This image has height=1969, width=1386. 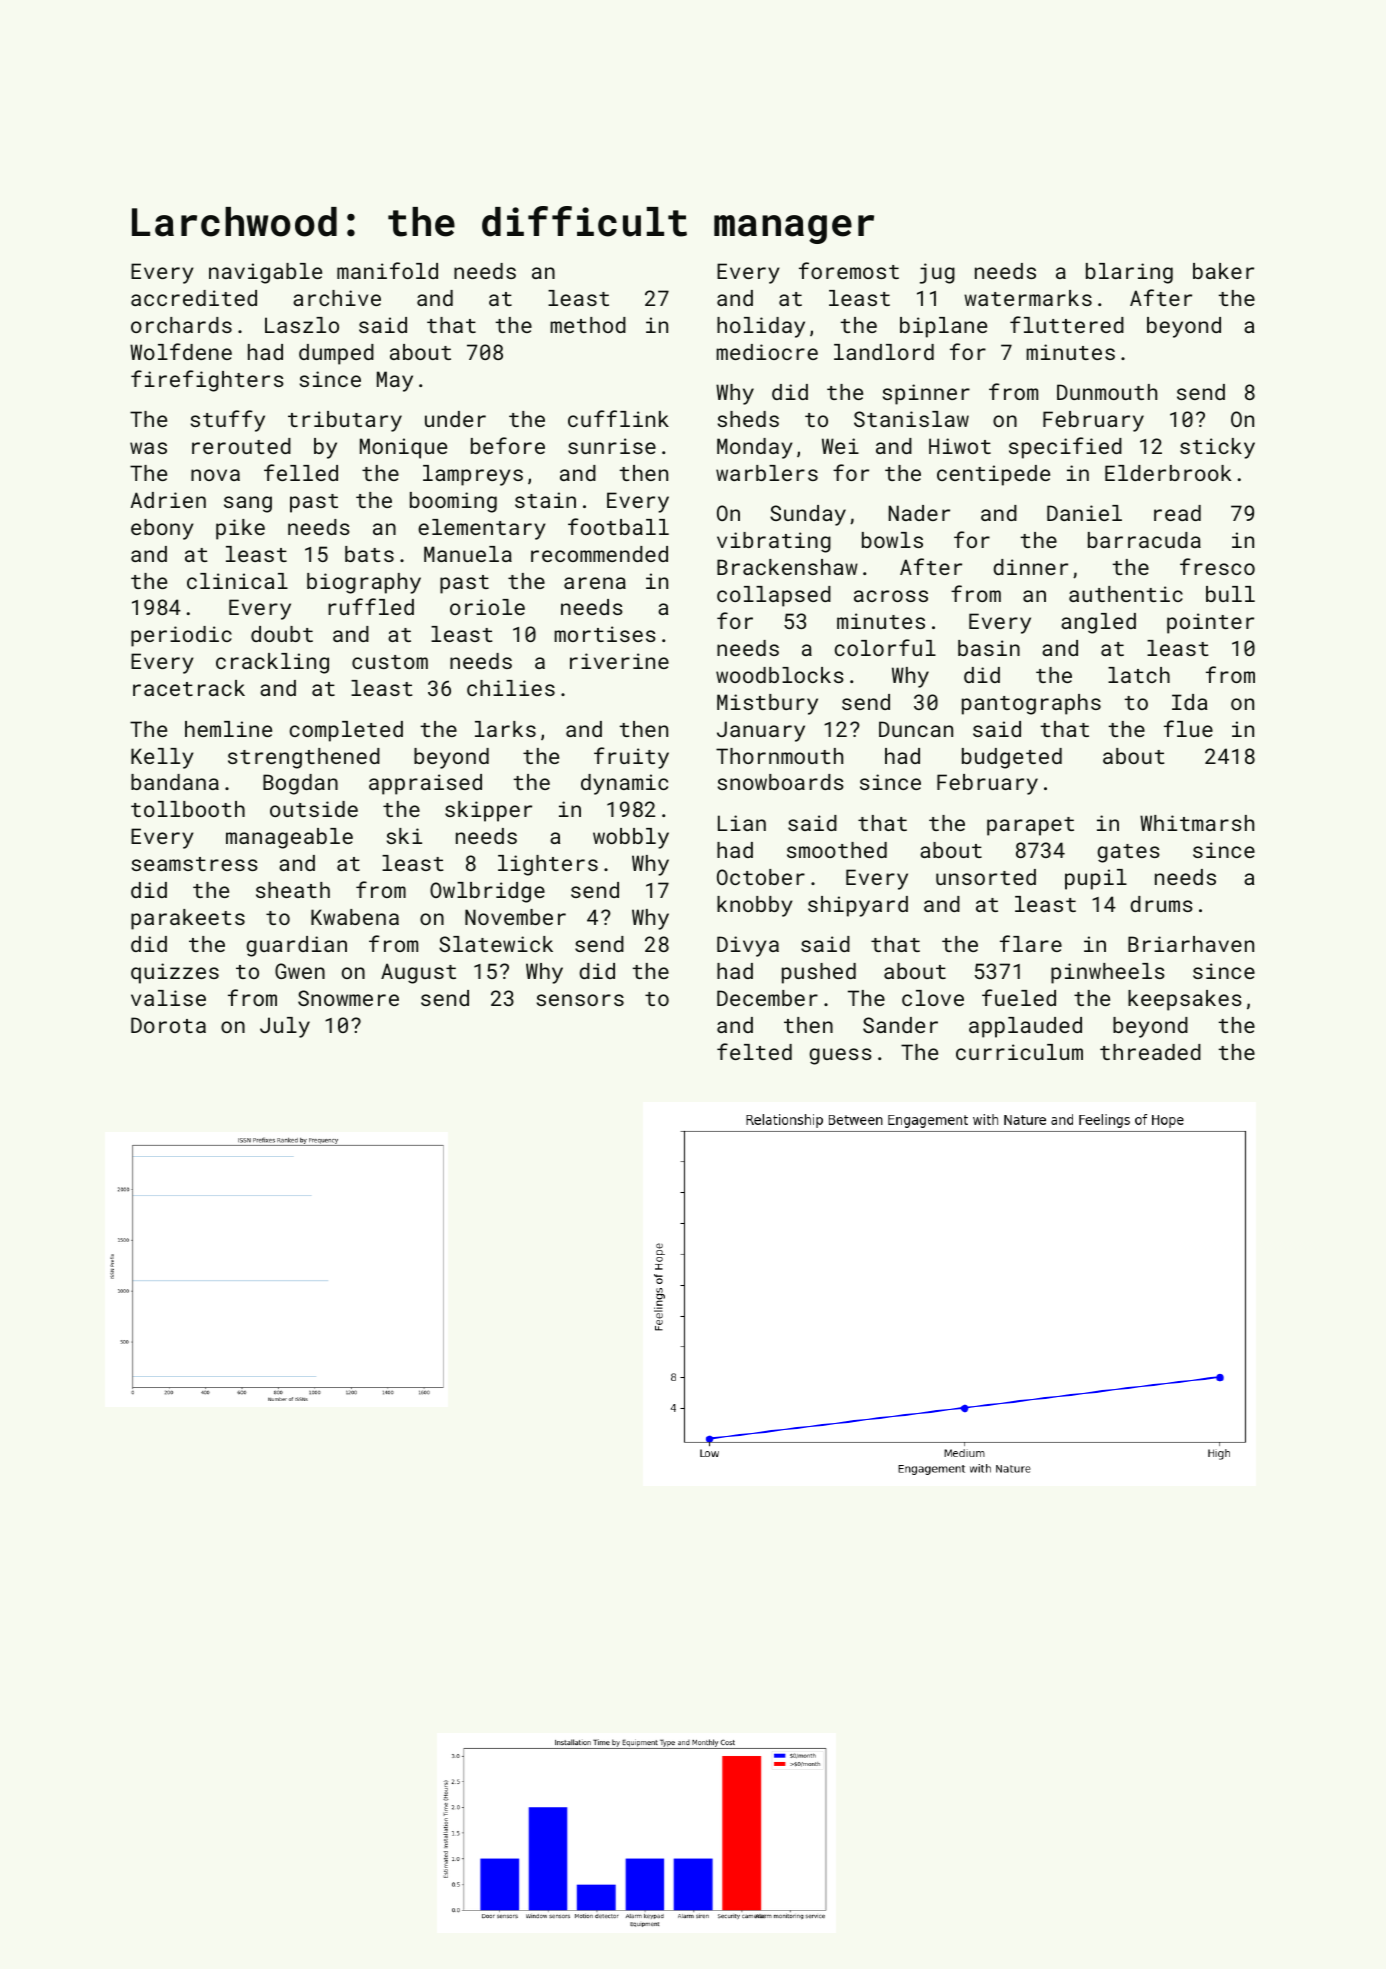 I want to click on Dunmouth, so click(x=1107, y=392).
